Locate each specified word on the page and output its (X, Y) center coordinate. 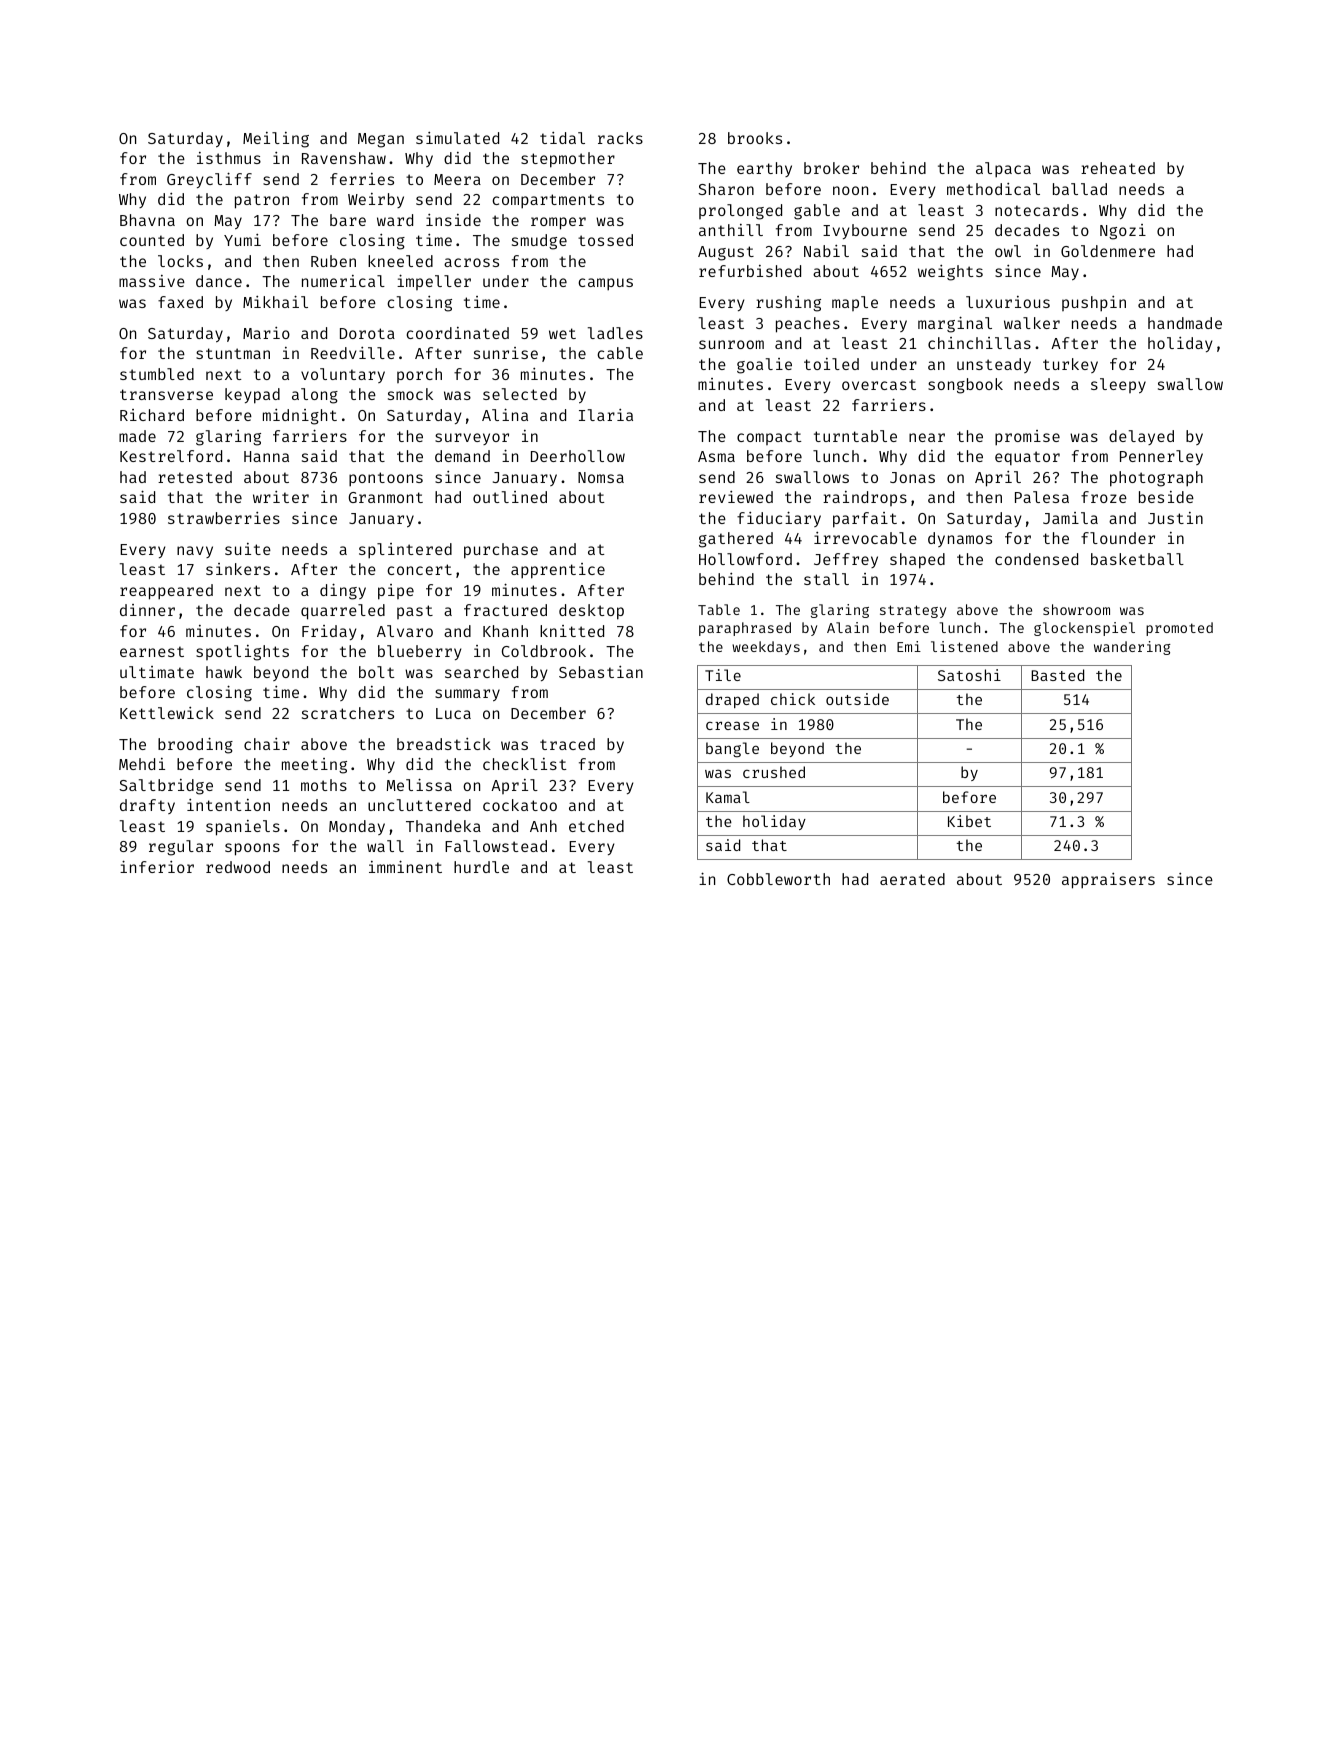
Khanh (505, 631)
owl (1008, 251)
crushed (774, 772)
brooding (195, 745)
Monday (357, 827)
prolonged (740, 212)
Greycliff (209, 180)
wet (562, 333)
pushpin (1094, 304)
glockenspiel (1084, 629)
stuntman (233, 353)
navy (195, 552)
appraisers (1108, 881)
